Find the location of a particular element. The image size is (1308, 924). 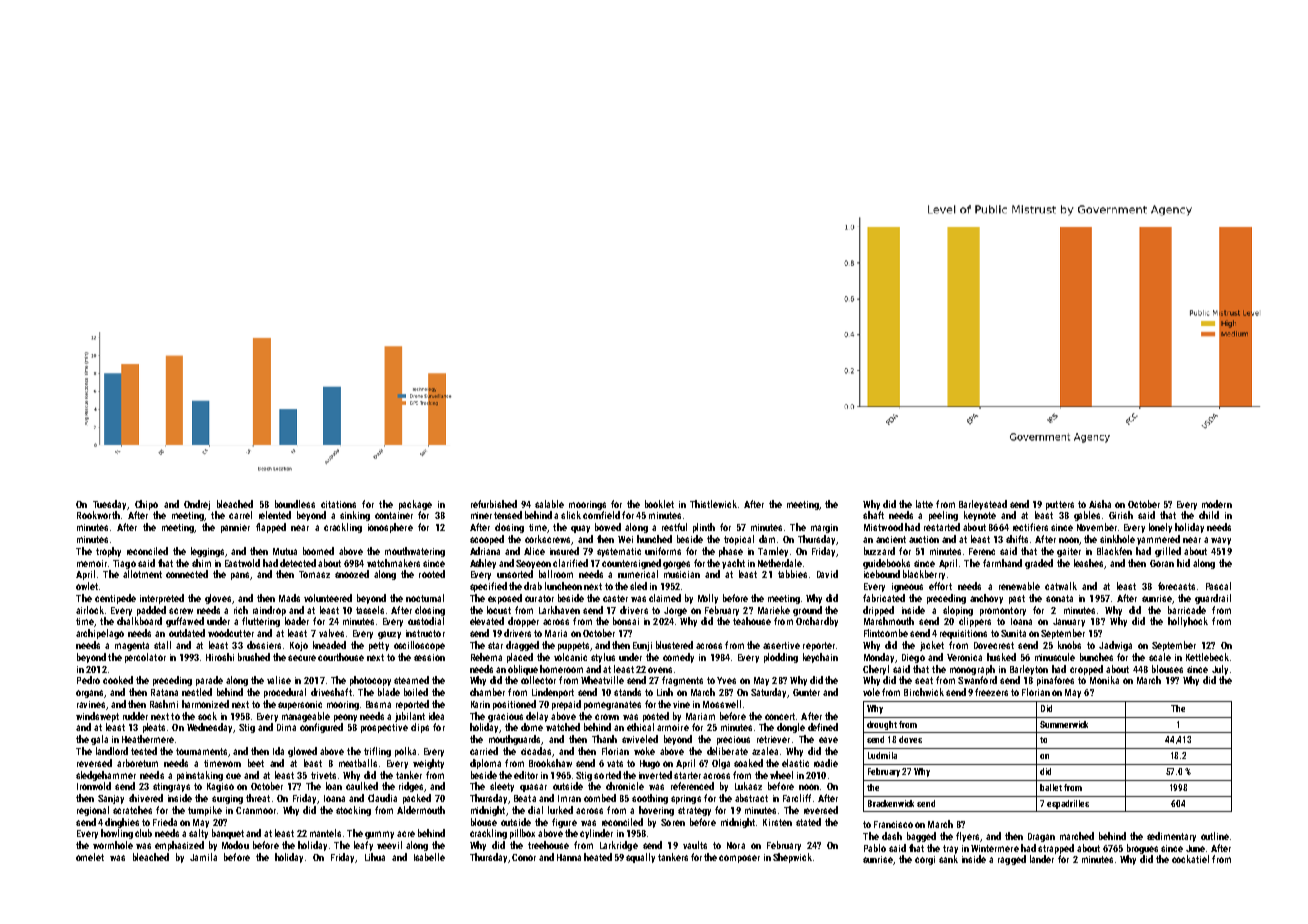

latte is located at coordinates (924, 504).
